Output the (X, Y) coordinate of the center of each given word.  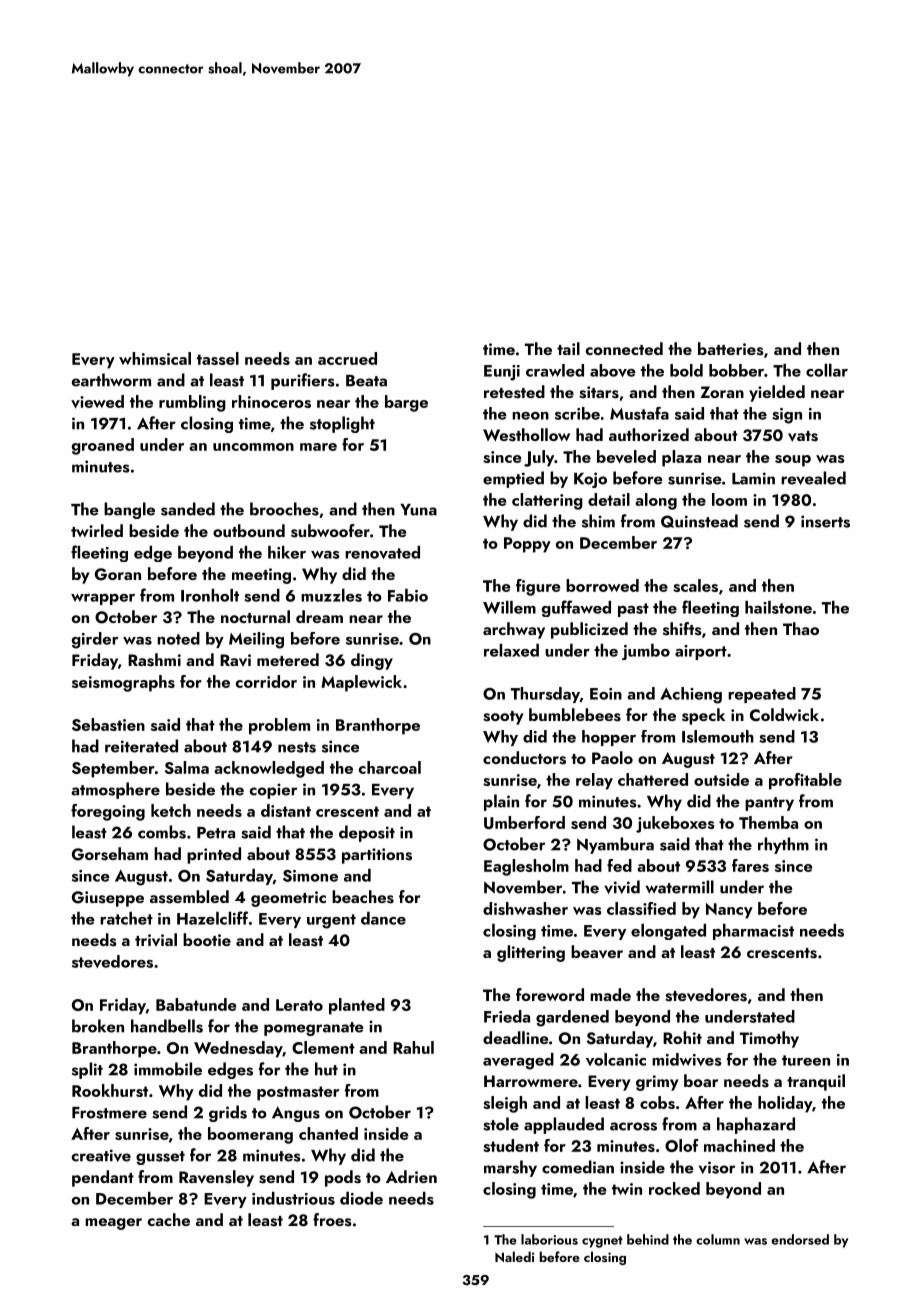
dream (319, 616)
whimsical (155, 358)
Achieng (691, 695)
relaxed (511, 650)
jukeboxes (675, 824)
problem (279, 726)
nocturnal (255, 616)
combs (162, 832)
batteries (730, 349)
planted (357, 1006)
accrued (347, 358)
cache (168, 1219)
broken (98, 1026)
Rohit (682, 1037)
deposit (367, 833)
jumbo (646, 652)
